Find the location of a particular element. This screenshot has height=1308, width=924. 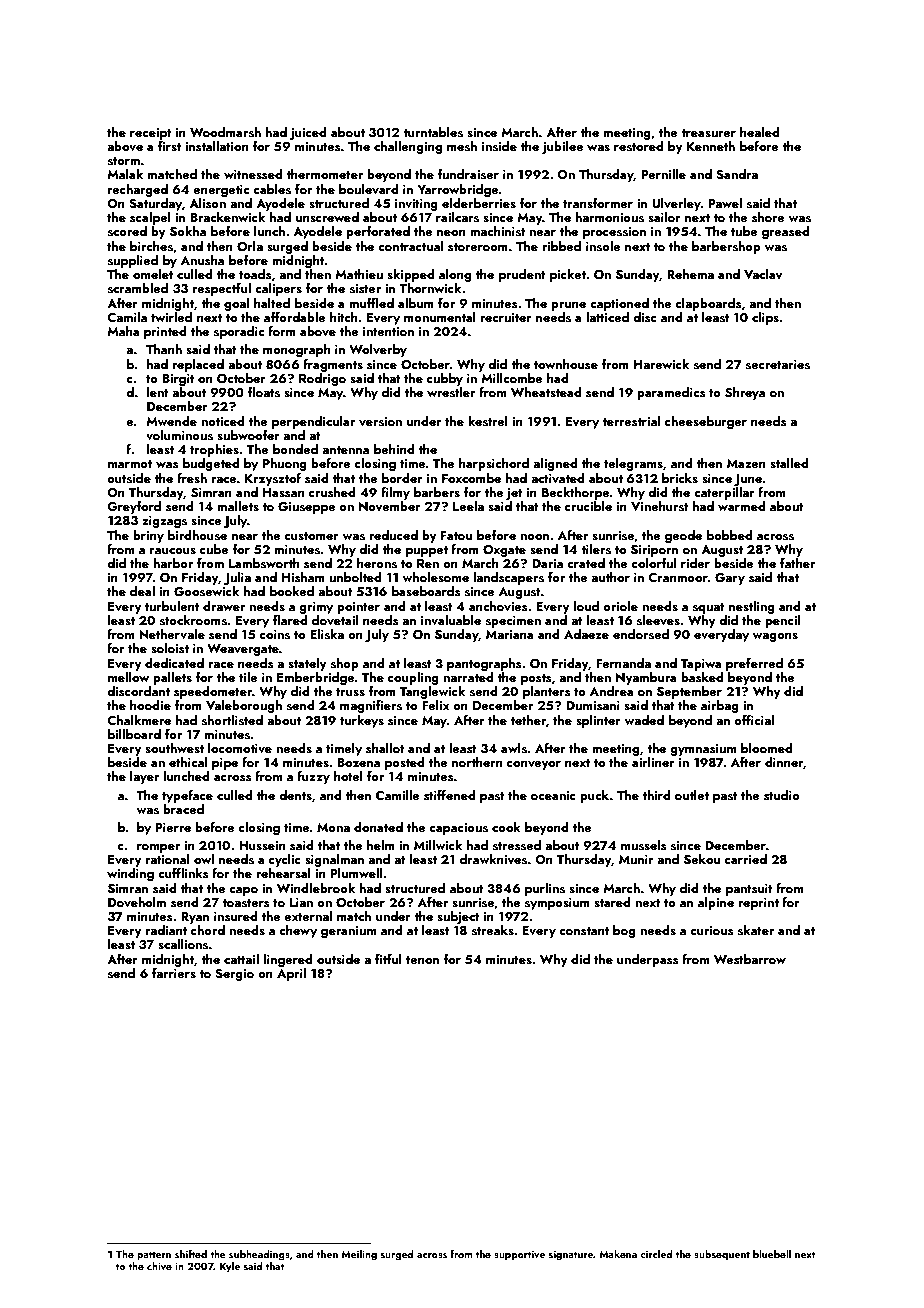

studio is located at coordinates (782, 795).
